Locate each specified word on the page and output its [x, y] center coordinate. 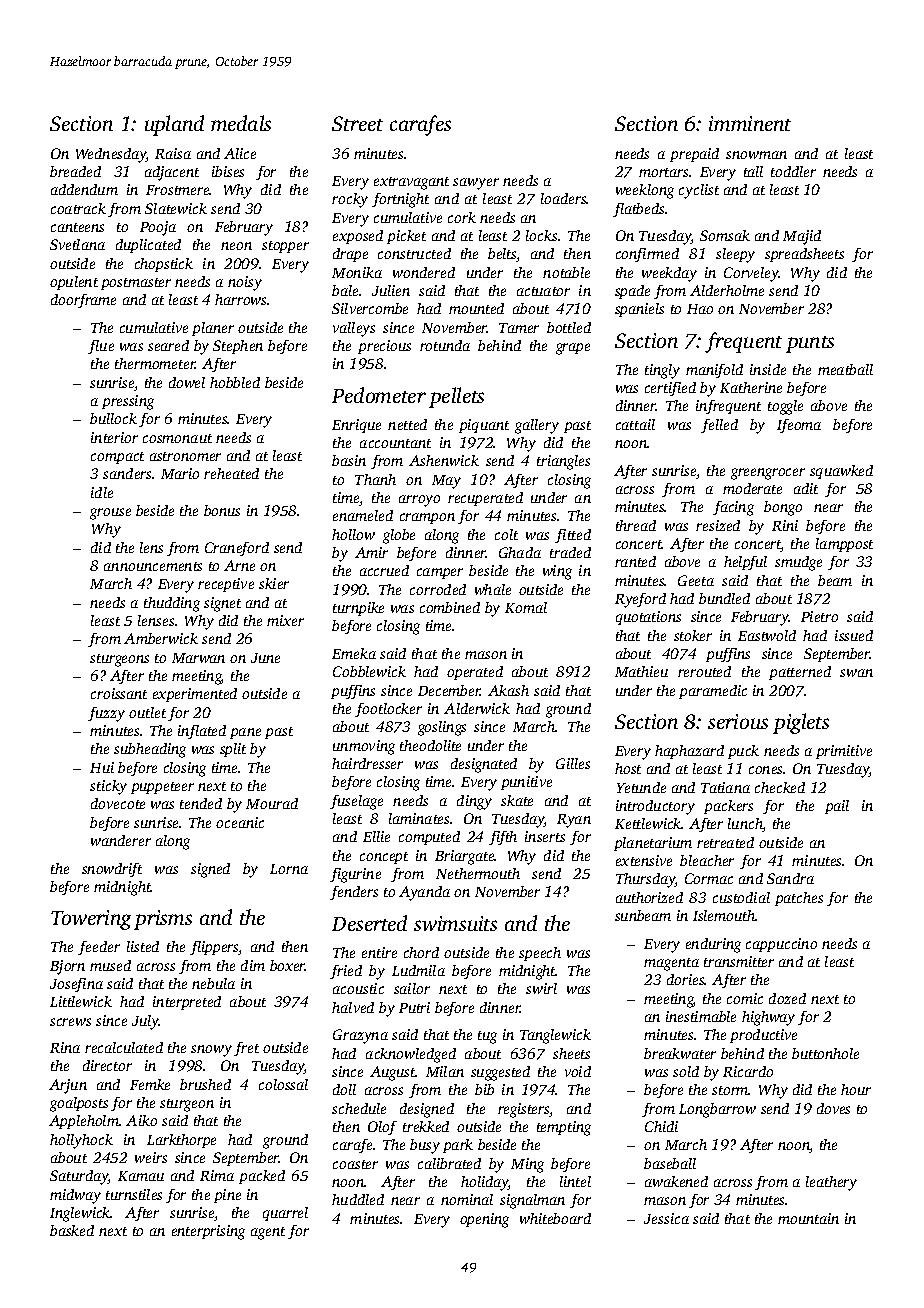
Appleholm [84, 1122]
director [107, 1065]
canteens [77, 227]
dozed [787, 998]
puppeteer [162, 788]
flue [101, 347]
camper [440, 573]
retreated [725, 842]
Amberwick [161, 638]
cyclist [699, 191]
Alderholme [727, 290]
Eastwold [767, 635]
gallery [537, 426]
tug [487, 1037]
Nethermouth [478, 873]
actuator [543, 291]
